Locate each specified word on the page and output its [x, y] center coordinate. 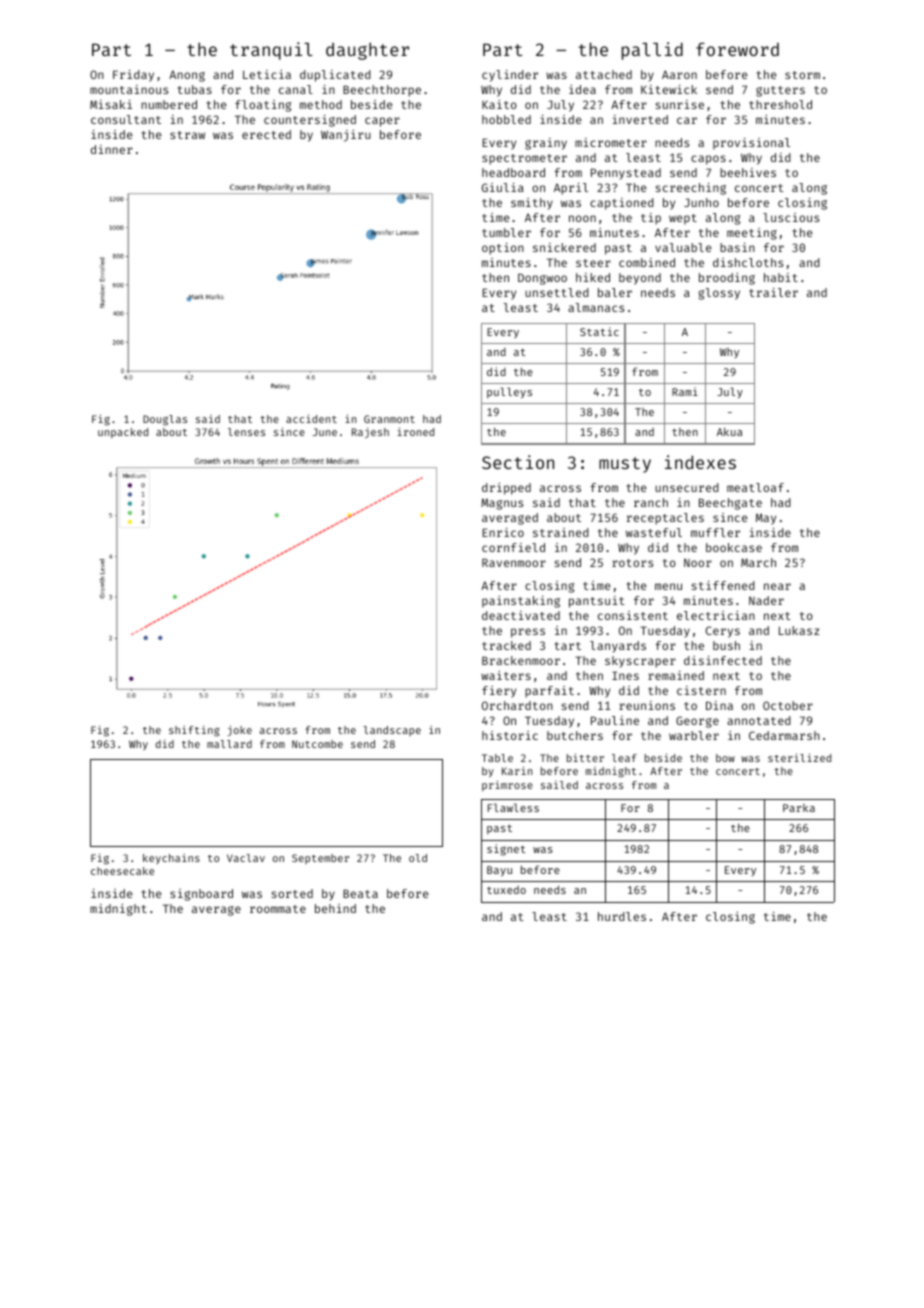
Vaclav [246, 858]
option [503, 249]
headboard [513, 172]
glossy [719, 294]
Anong [187, 76]
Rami [685, 391]
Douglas [165, 420]
